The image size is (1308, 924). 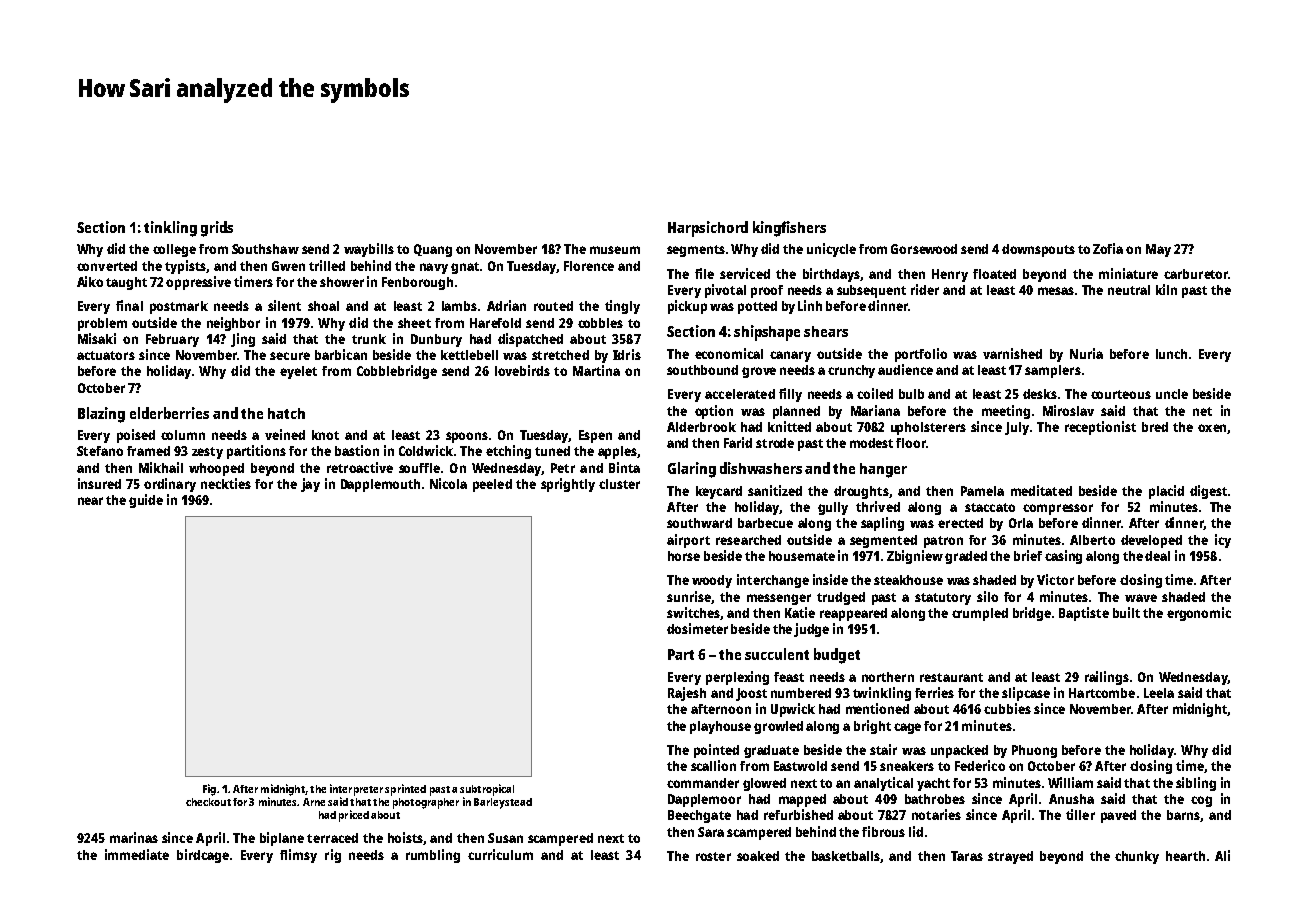 I want to click on Harpsichord, so click(x=708, y=229).
